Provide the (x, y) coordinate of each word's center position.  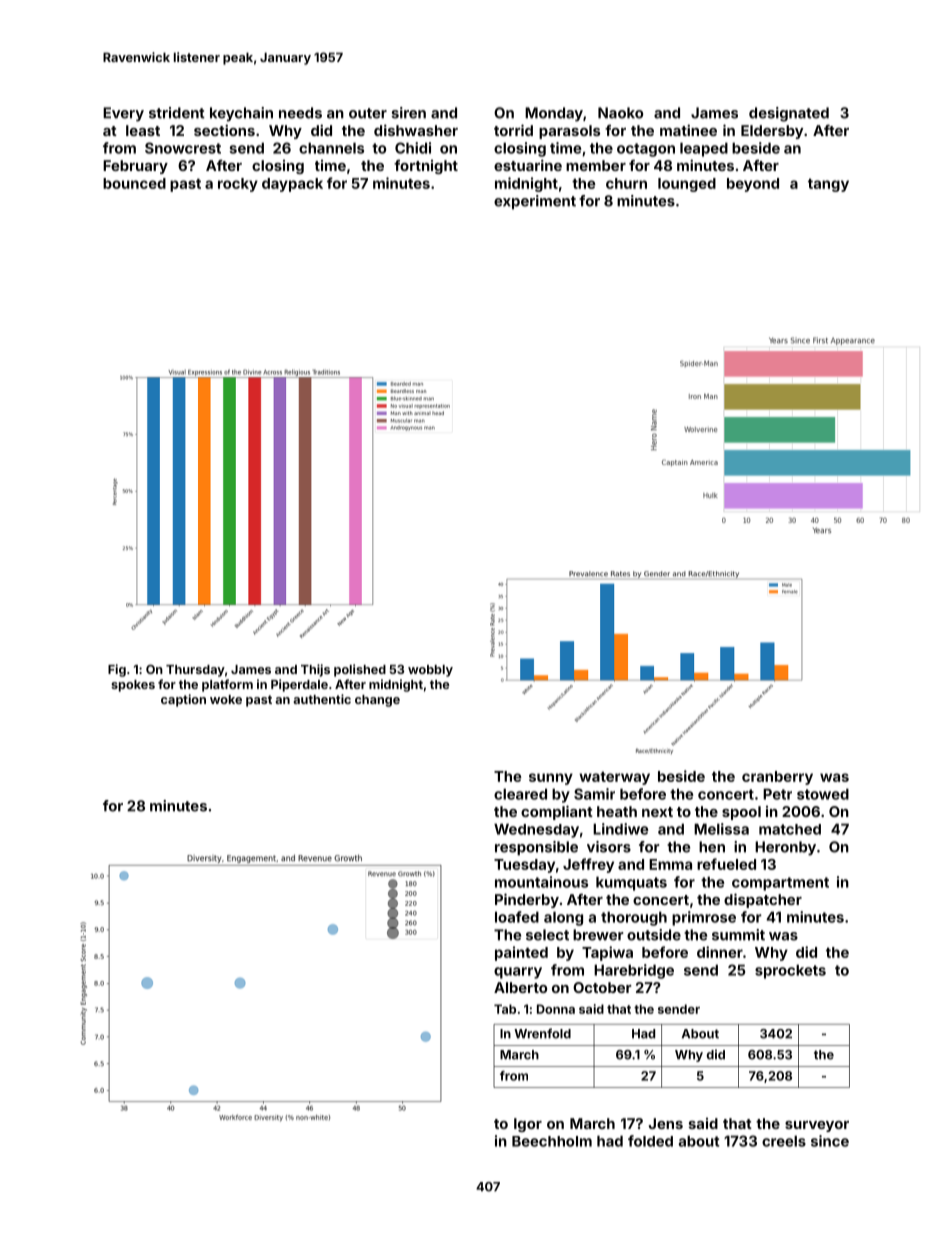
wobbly (430, 671)
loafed (517, 917)
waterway (614, 778)
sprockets (790, 971)
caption (183, 700)
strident (177, 113)
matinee (688, 130)
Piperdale (299, 685)
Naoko (620, 113)
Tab (505, 1009)
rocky (238, 185)
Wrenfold (542, 1033)
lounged (687, 185)
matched (790, 829)
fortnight (426, 166)
